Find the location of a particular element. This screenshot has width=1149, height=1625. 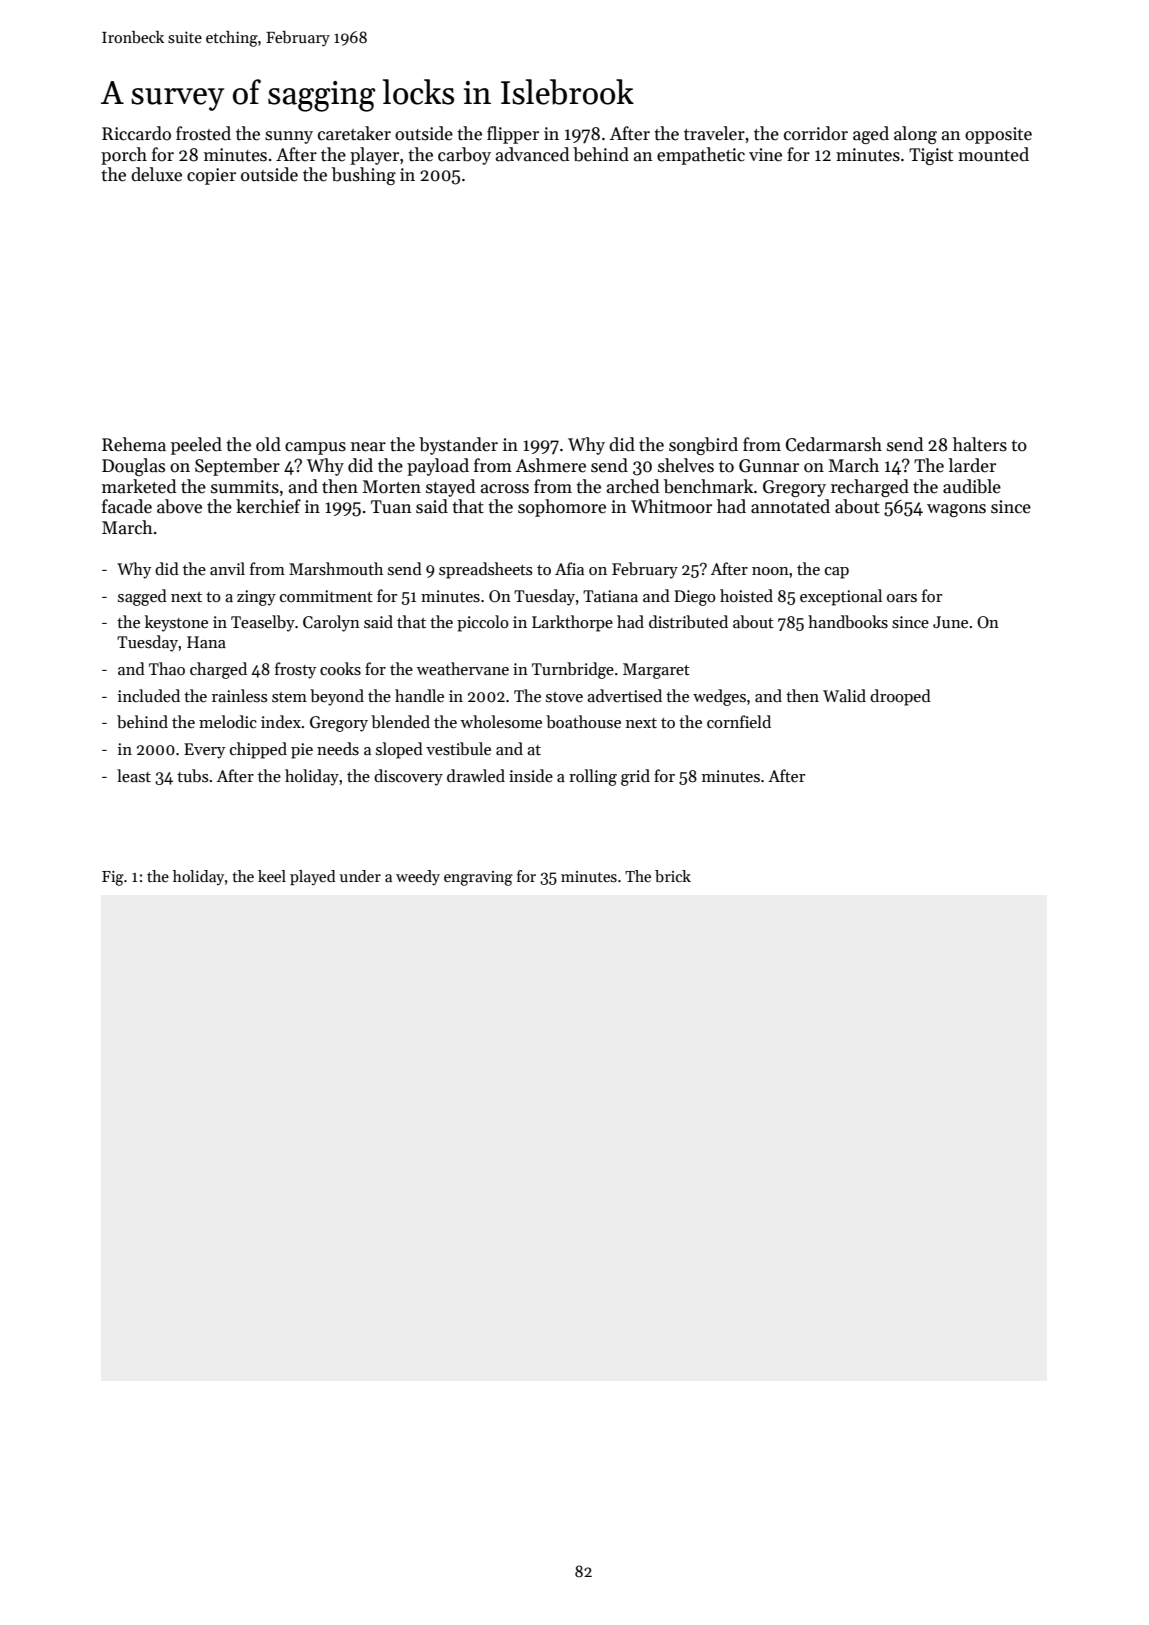

sophomore is located at coordinates (562, 508).
